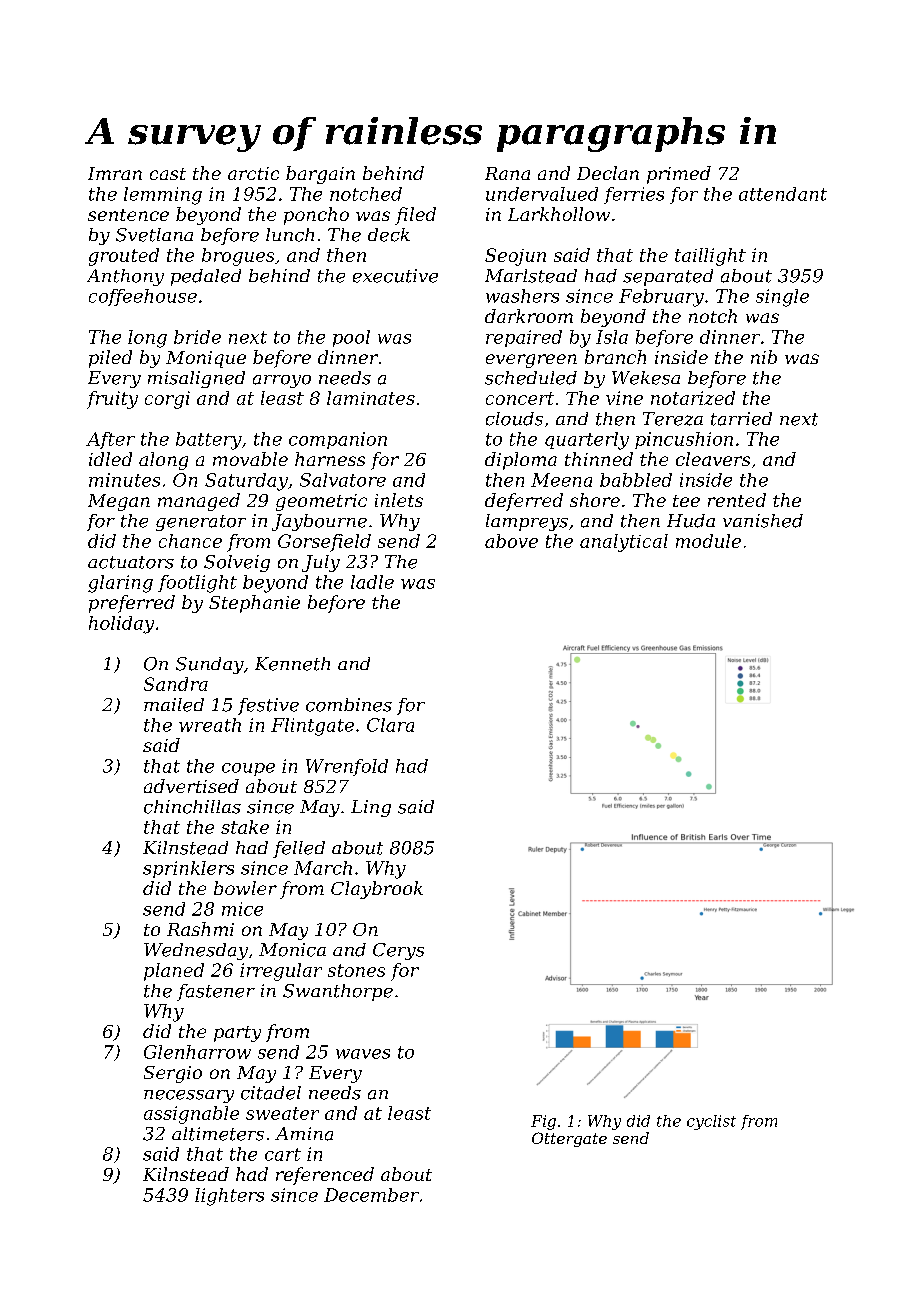 This screenshot has height=1314, width=924. I want to click on diploma, so click(521, 461).
